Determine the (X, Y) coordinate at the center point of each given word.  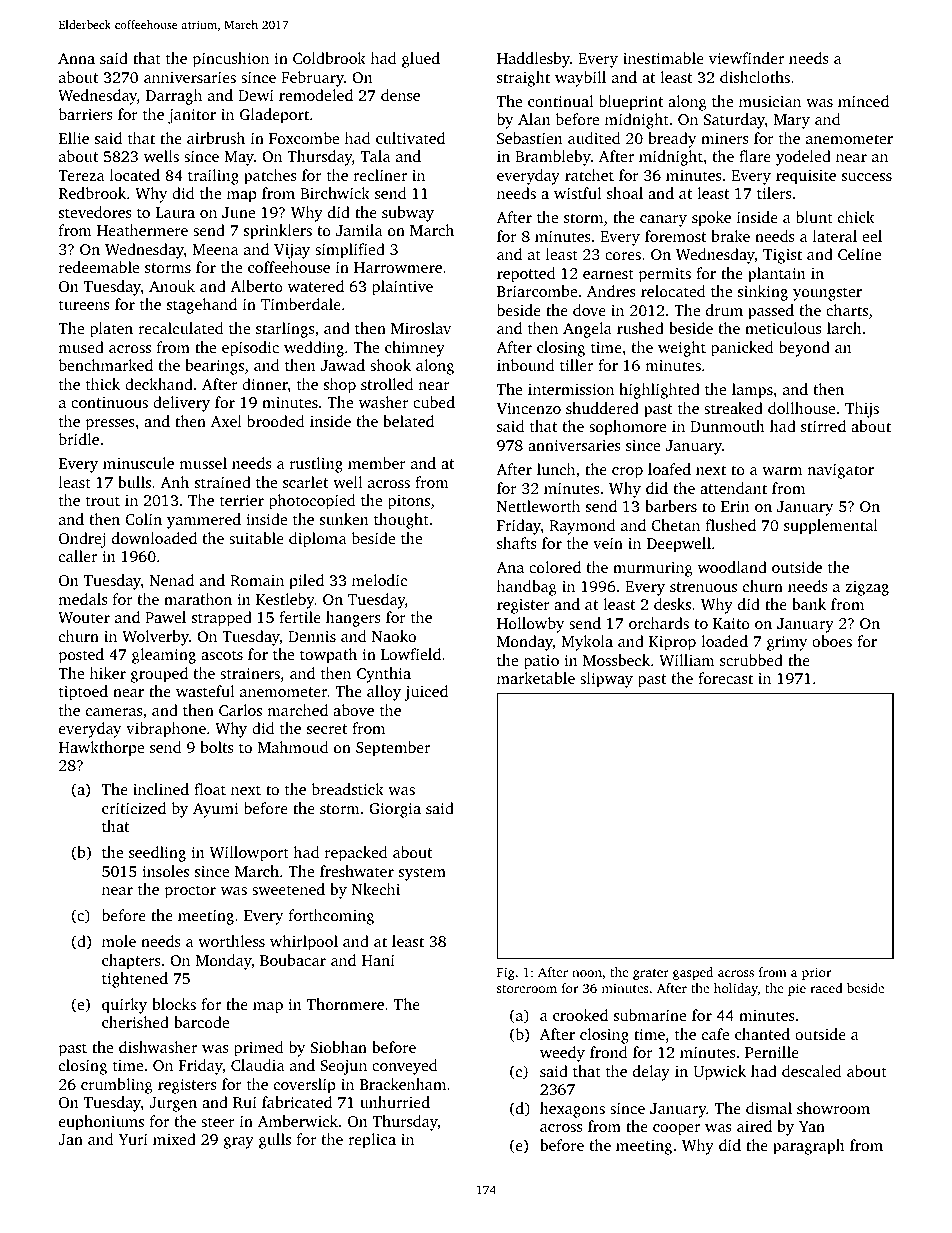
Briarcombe (537, 291)
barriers (86, 114)
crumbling (116, 1086)
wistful (577, 193)
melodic (379, 580)
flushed (731, 525)
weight (682, 349)
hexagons (572, 1110)
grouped (159, 675)
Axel (226, 421)
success (867, 177)
